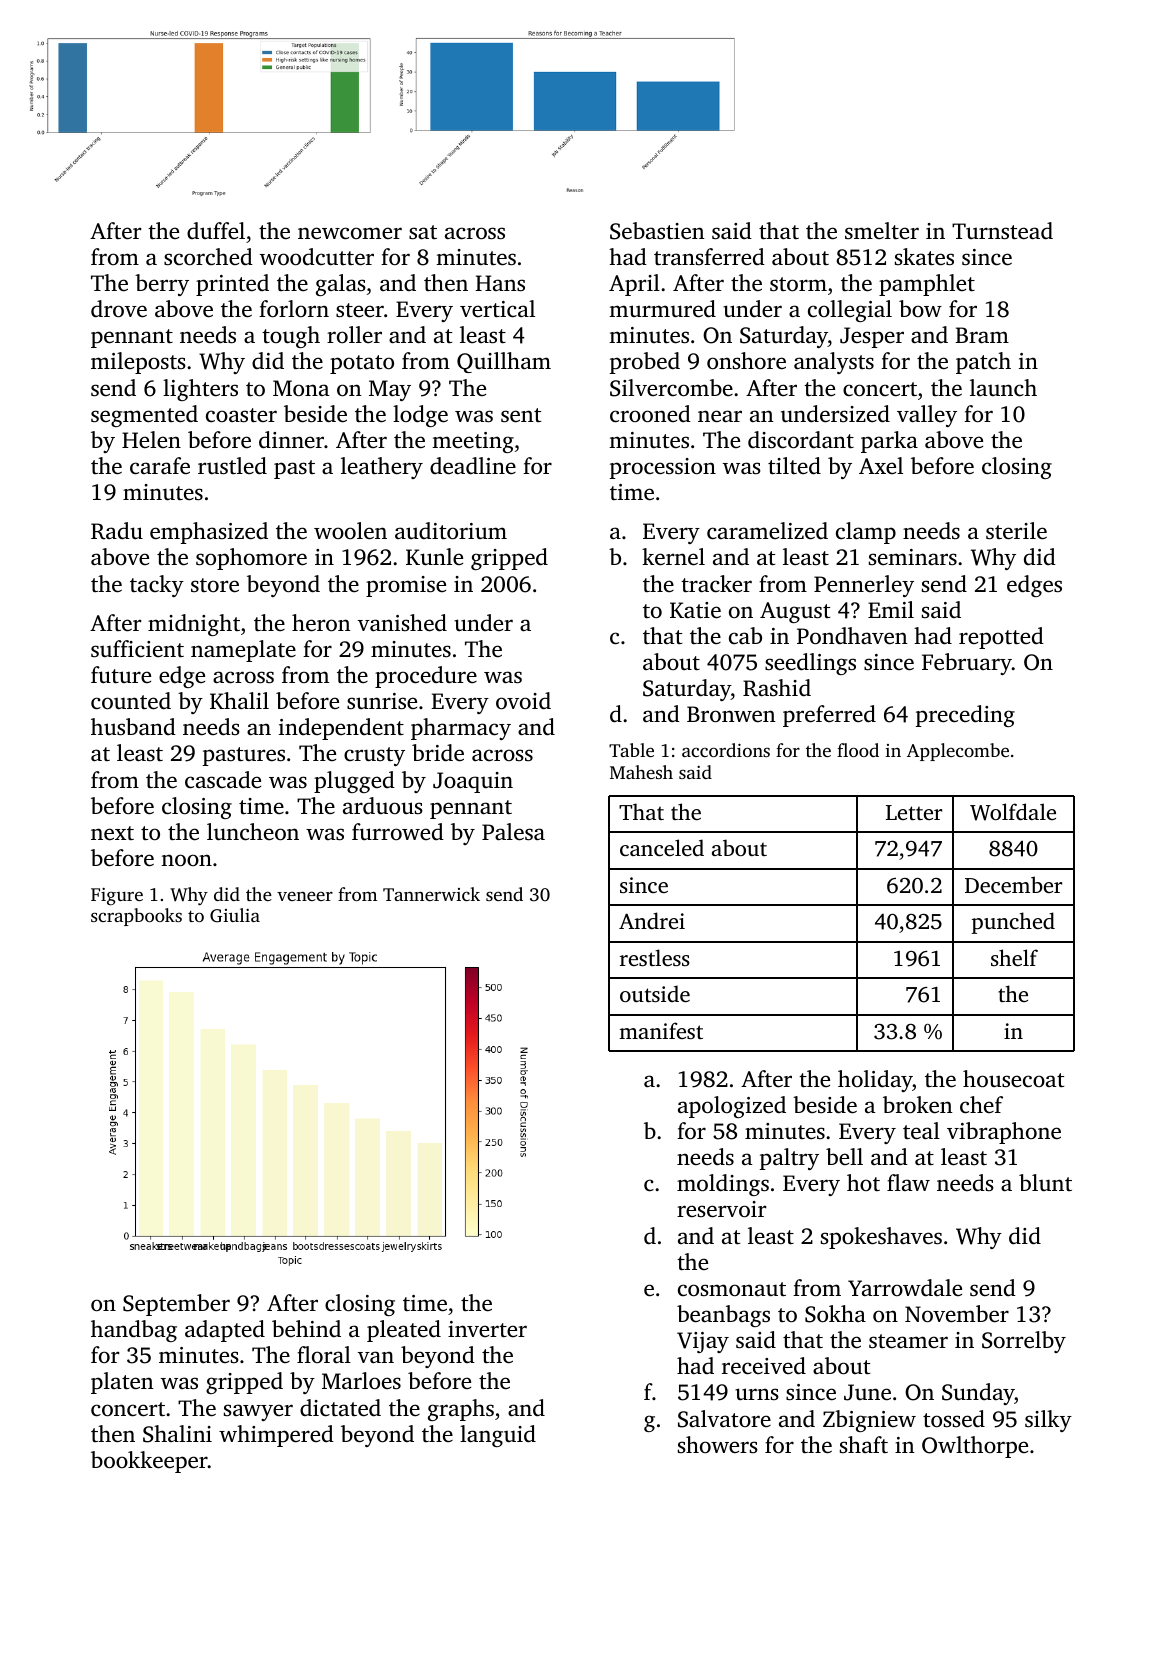 The image size is (1165, 1654). What do you see at coordinates (112, 833) in the document?
I see `next` at bounding box center [112, 833].
